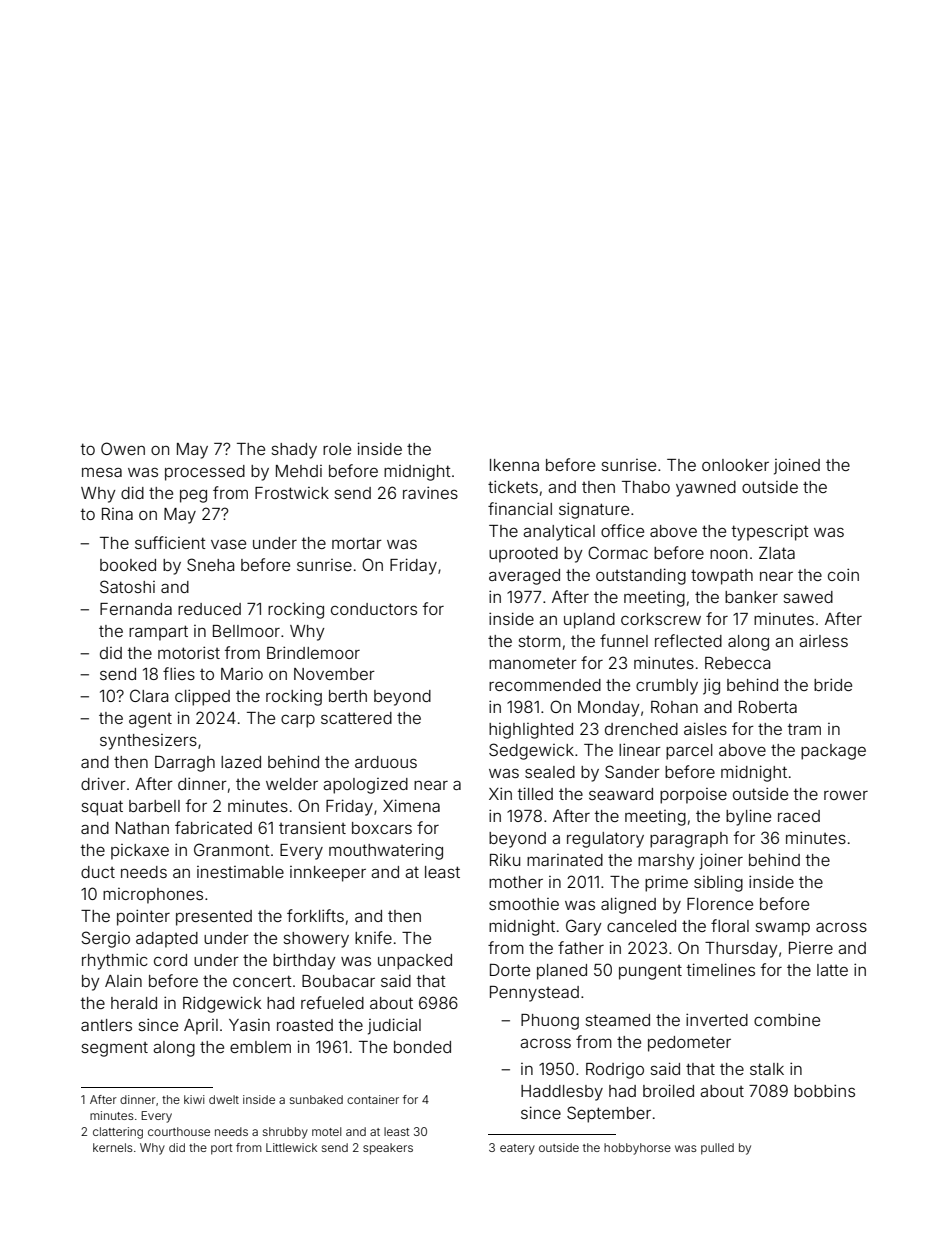 This screenshot has height=1233, width=952. Describe the element at coordinates (422, 1047) in the screenshot. I see `bonded` at that location.
